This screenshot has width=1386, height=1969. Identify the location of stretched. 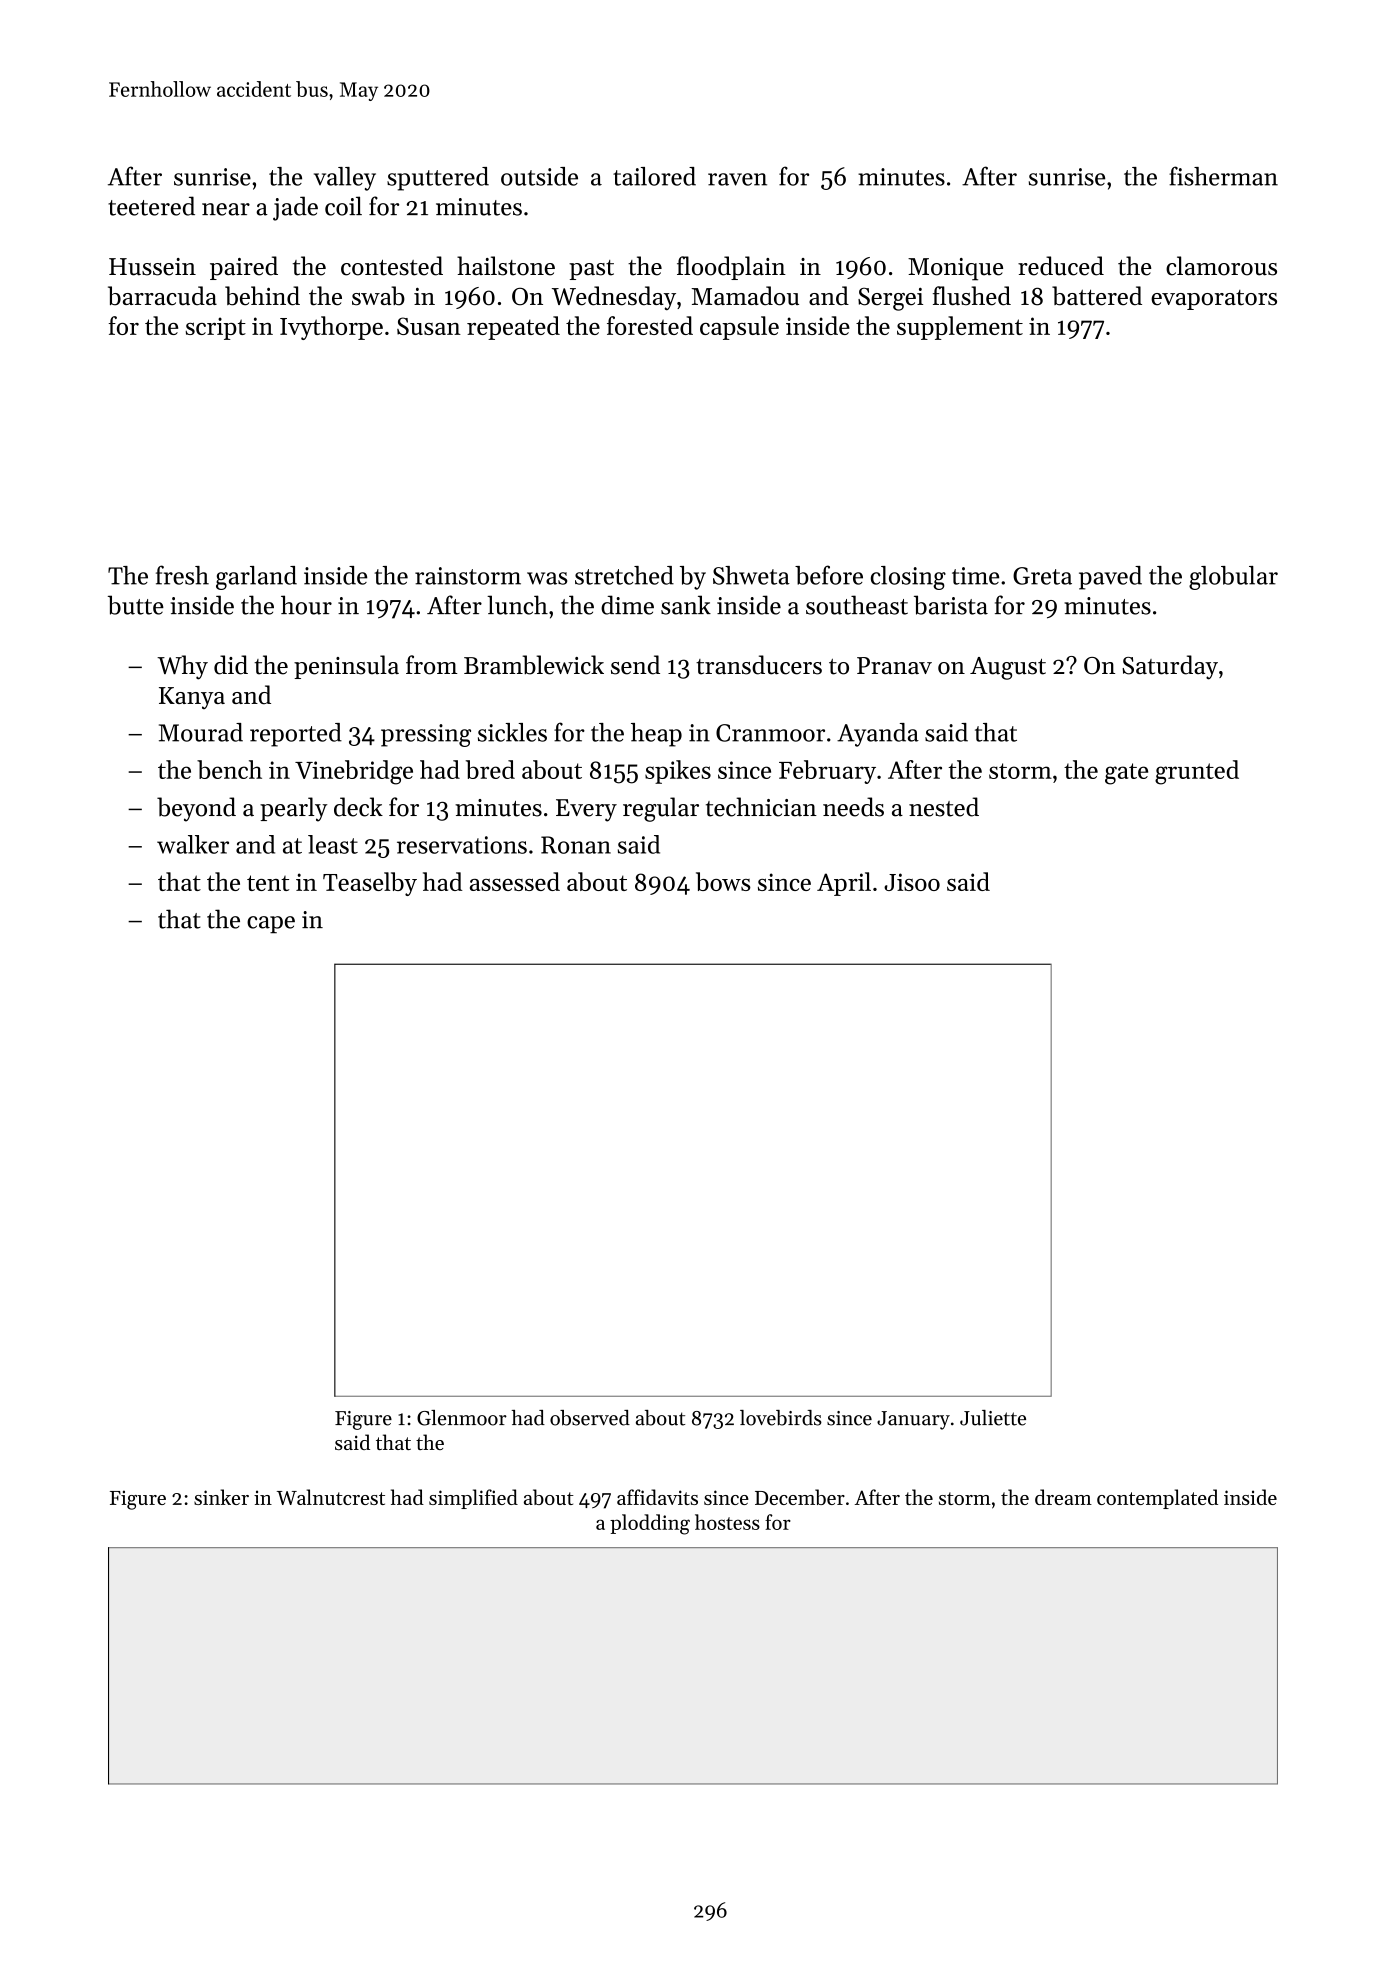
(624, 575).
